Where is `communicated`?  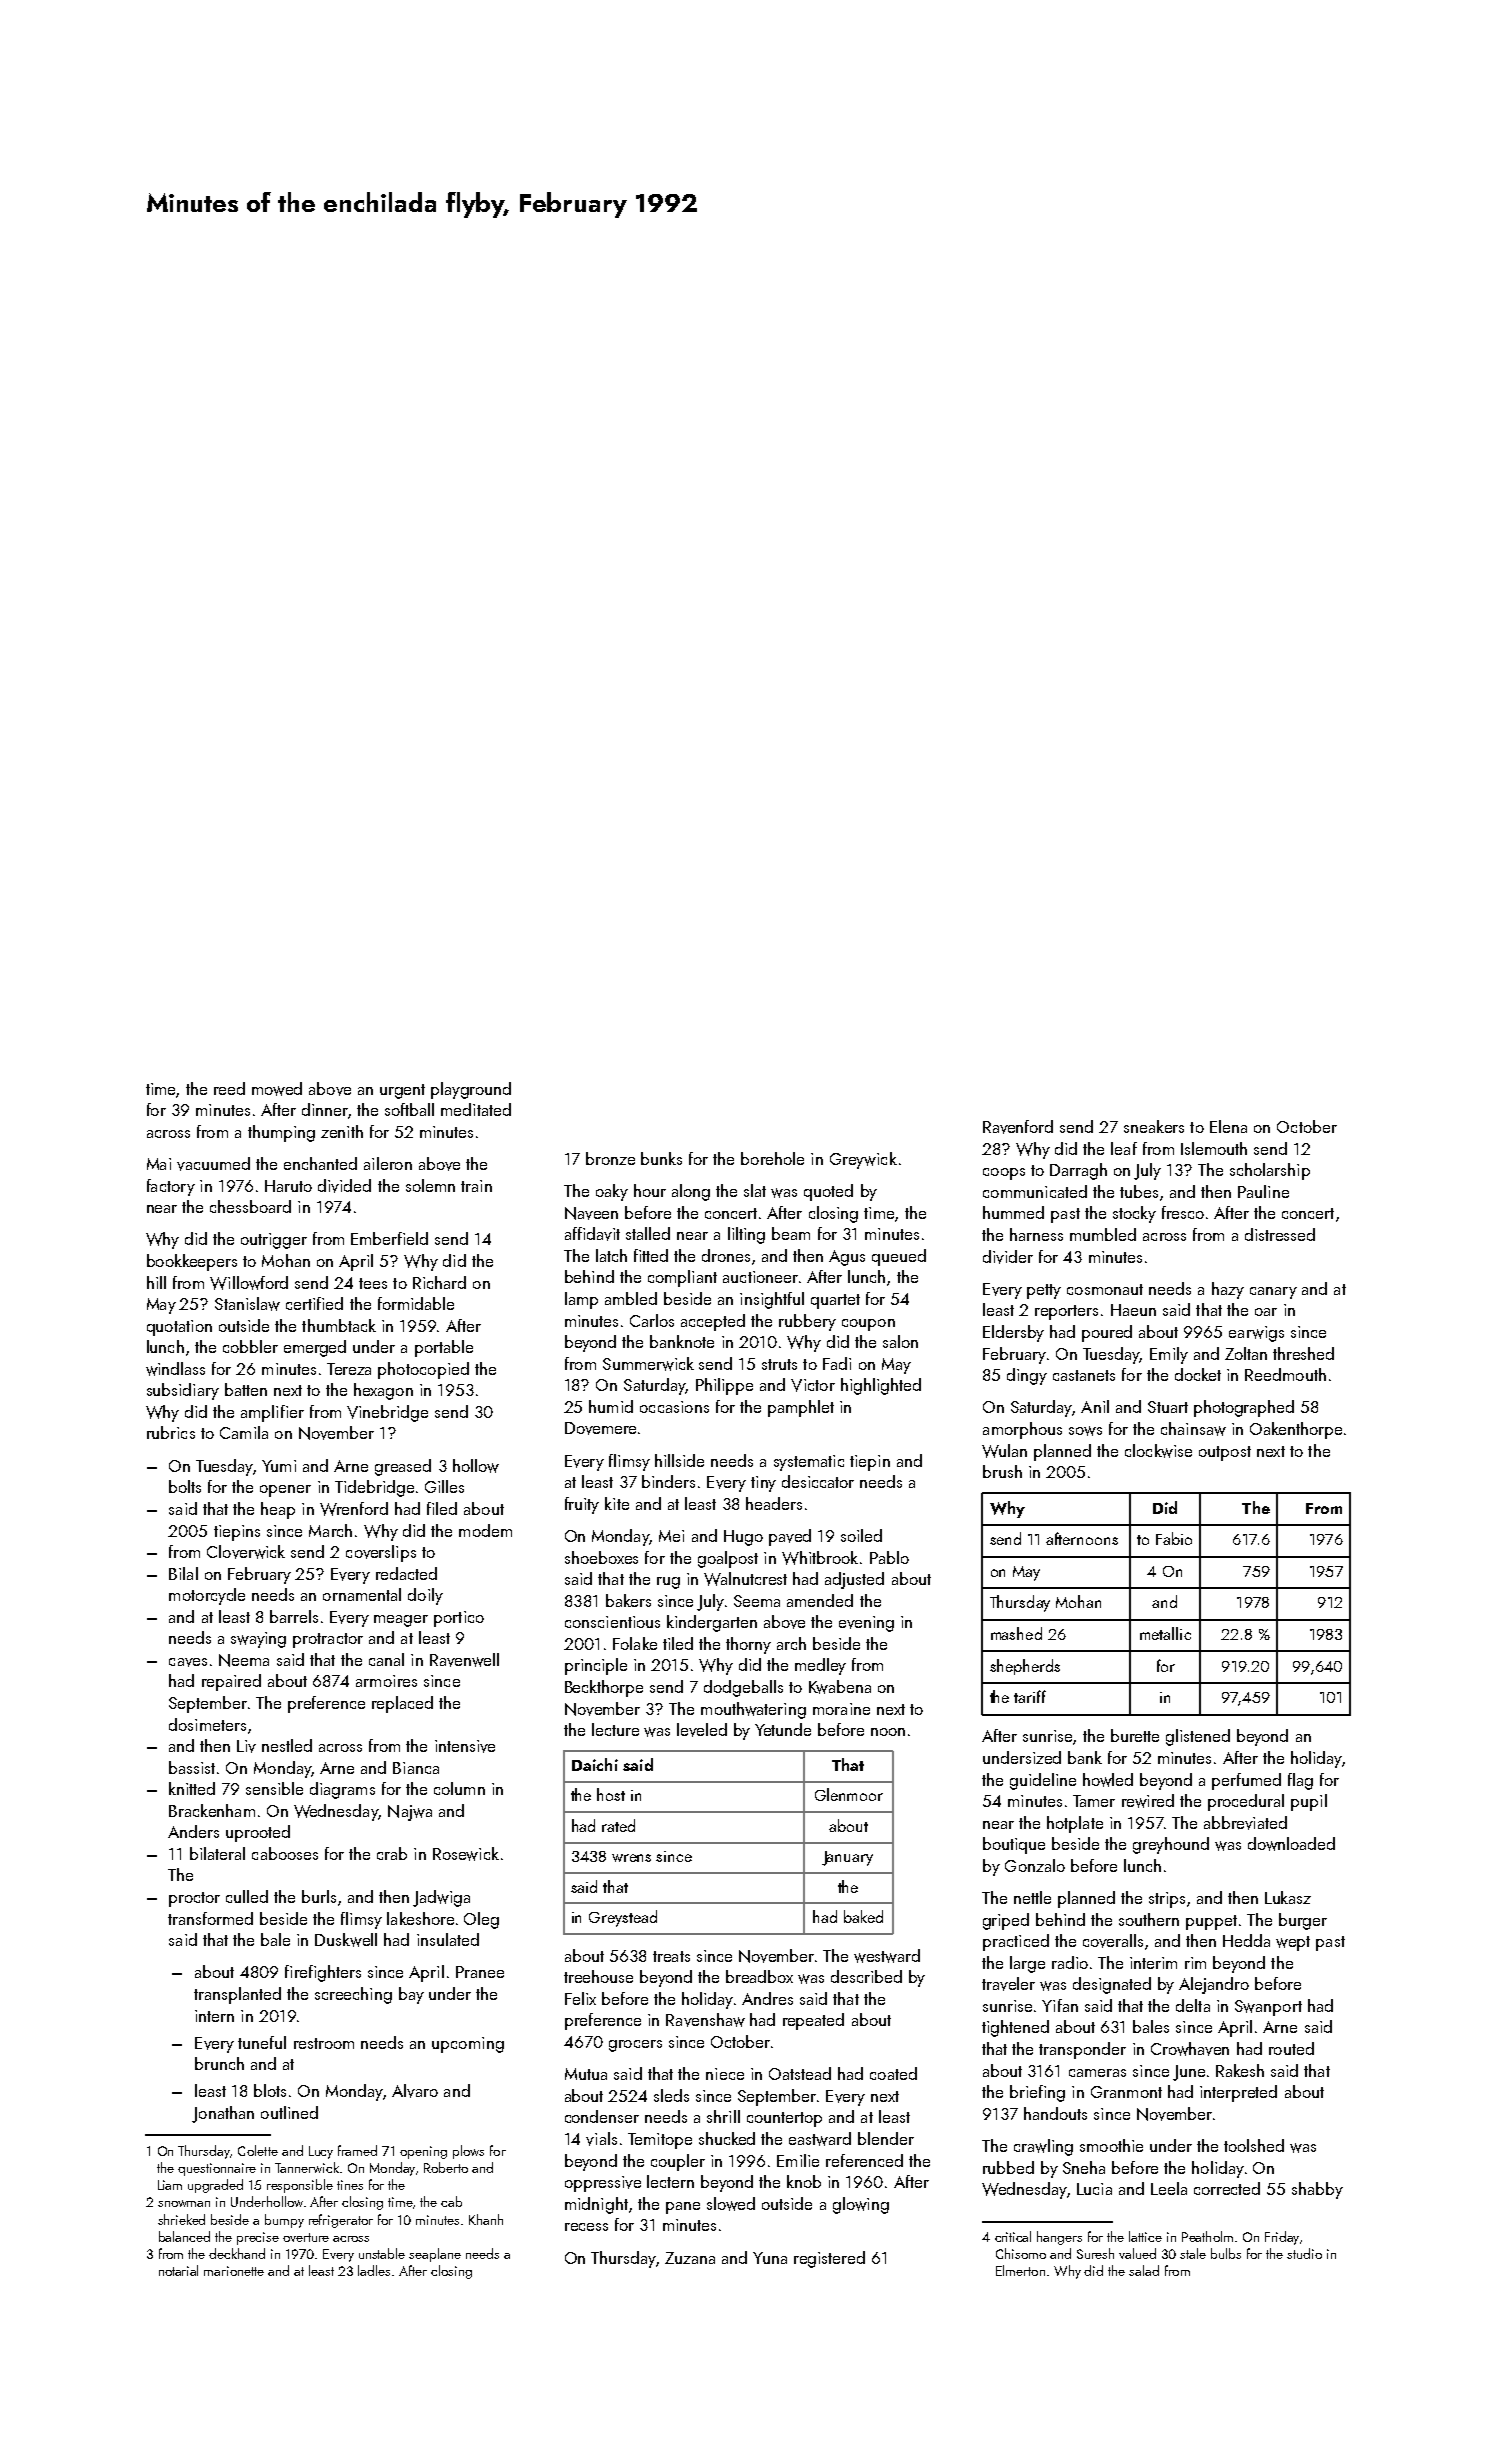
communicated is located at coordinates (1035, 1191).
